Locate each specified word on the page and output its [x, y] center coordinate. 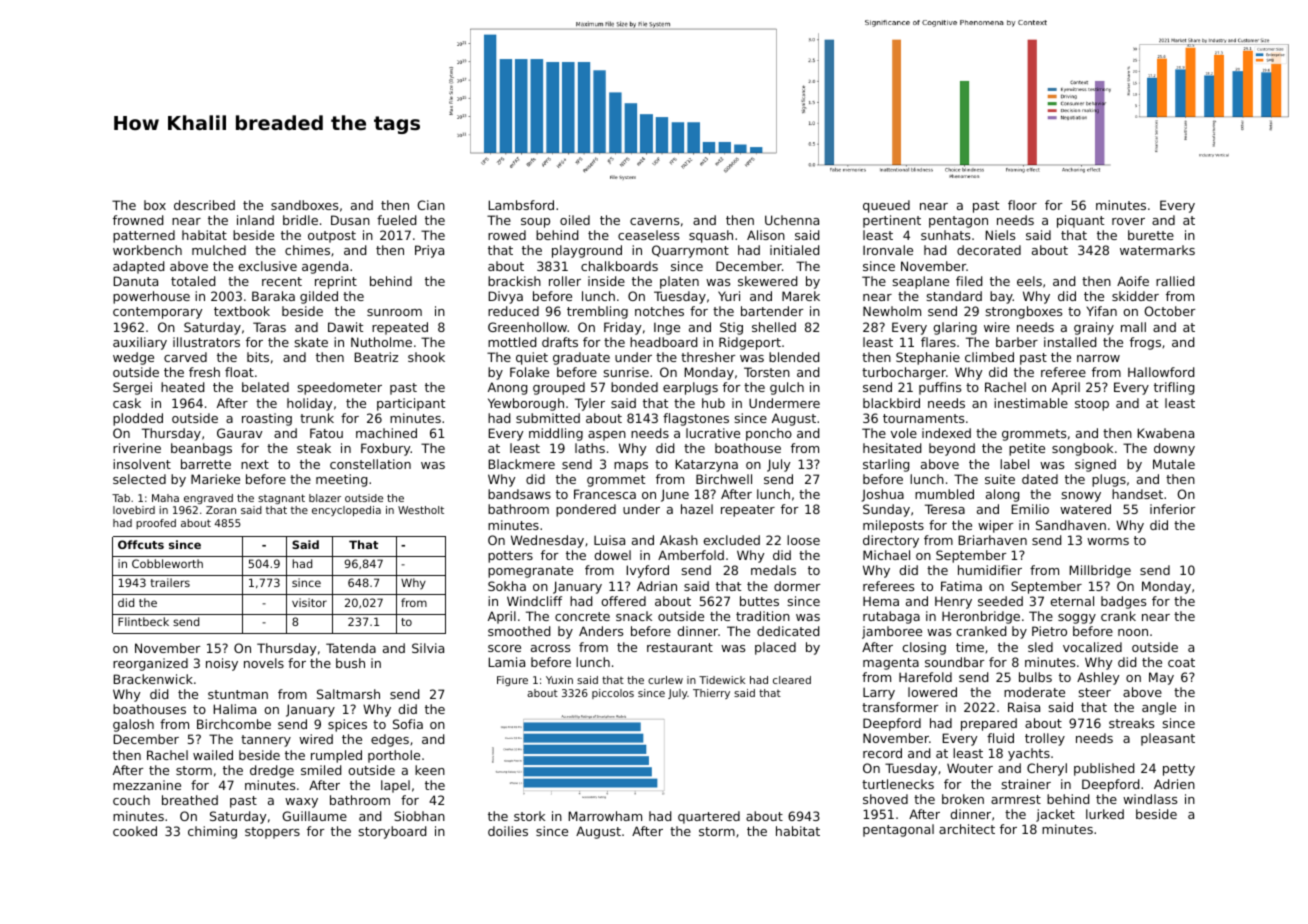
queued [886, 206]
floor [1022, 205]
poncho [769, 434]
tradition [763, 616]
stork [529, 816]
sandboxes [304, 205]
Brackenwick [153, 679]
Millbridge [1100, 571]
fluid [1000, 738]
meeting [341, 480]
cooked [135, 831]
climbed [989, 357]
